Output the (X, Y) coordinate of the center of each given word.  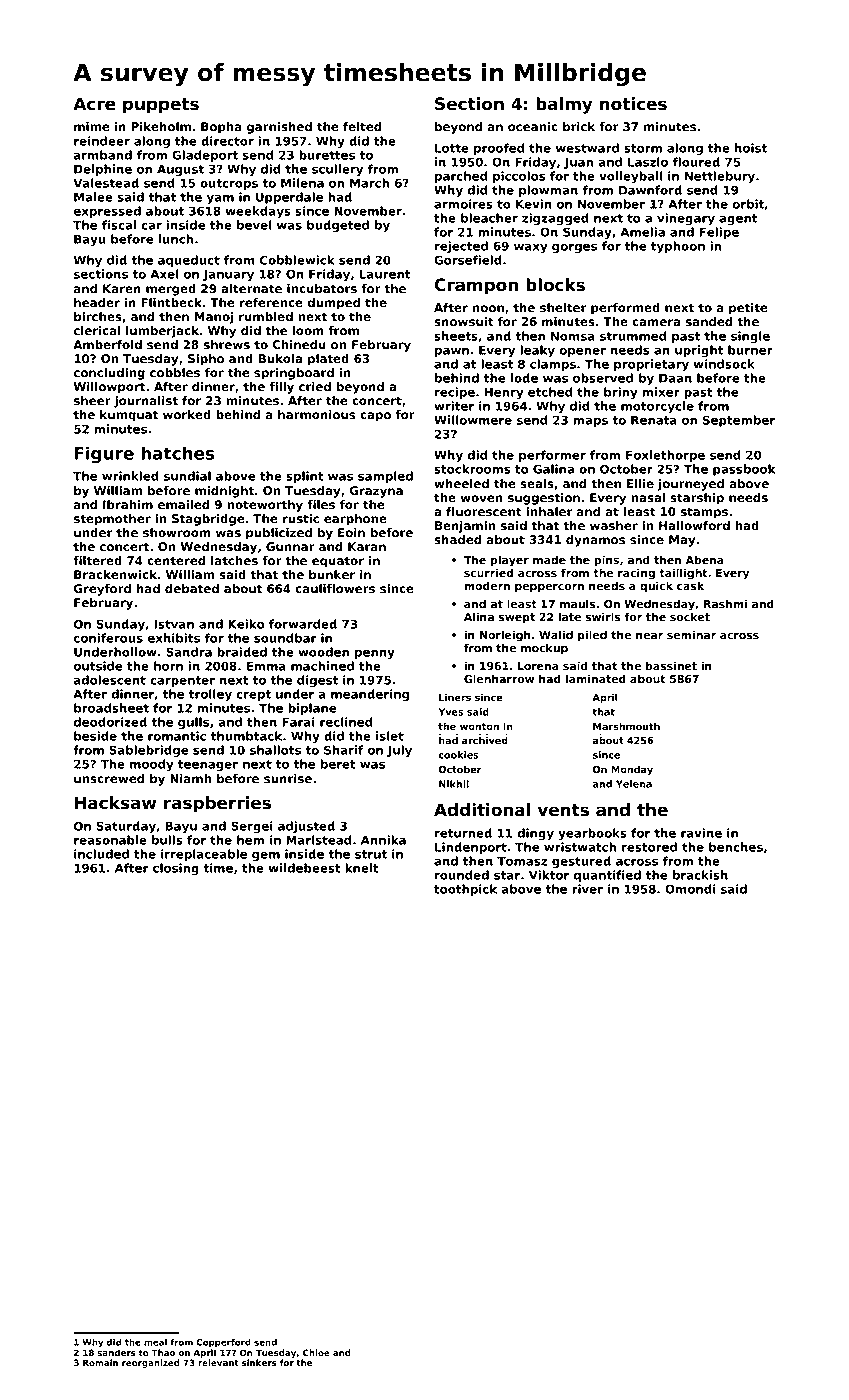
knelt (362, 868)
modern (487, 585)
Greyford (102, 590)
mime (92, 126)
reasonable (110, 840)
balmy (564, 105)
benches (736, 847)
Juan (578, 163)
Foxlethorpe (665, 456)
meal (155, 1342)
